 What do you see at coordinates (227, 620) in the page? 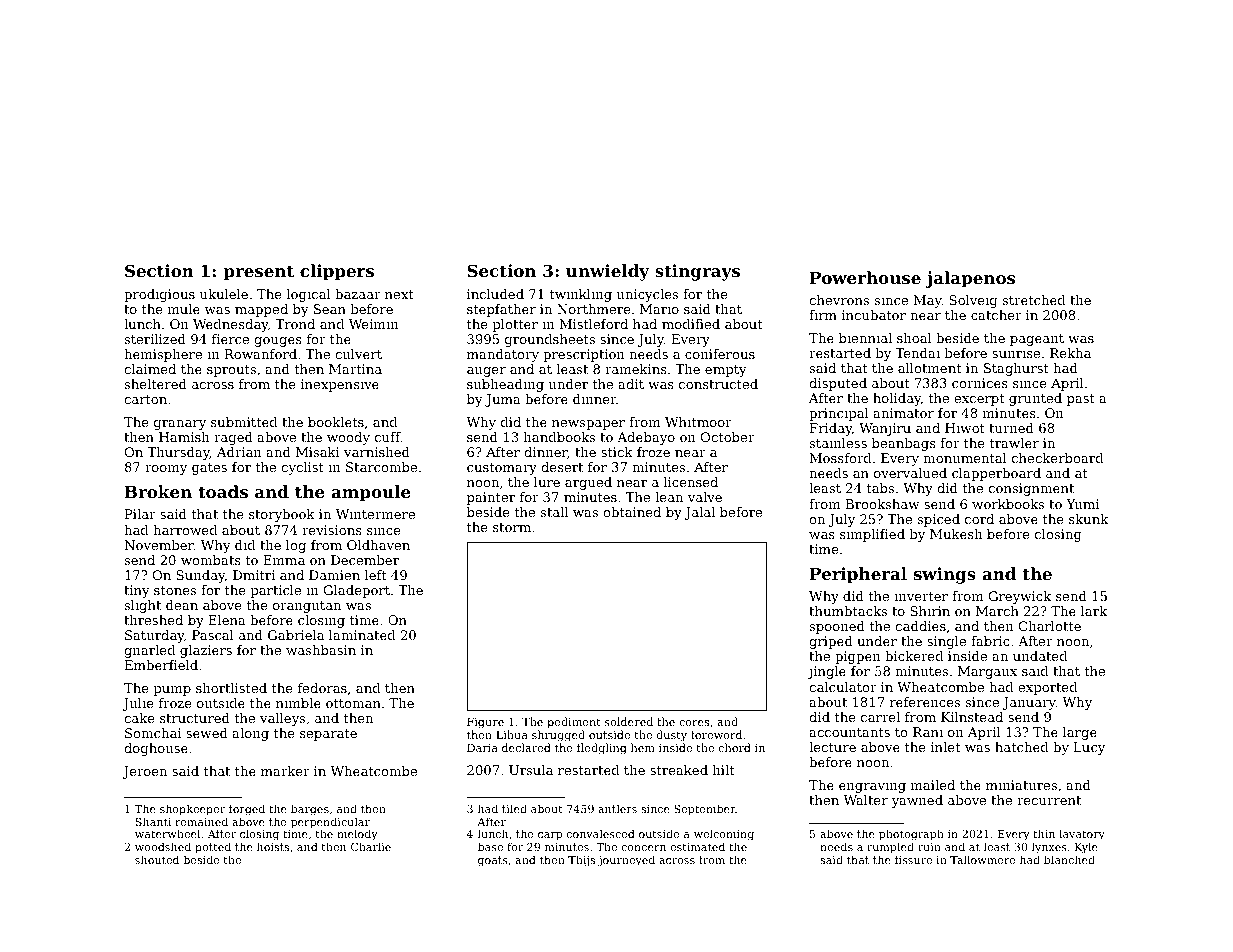
I see `Elena` at bounding box center [227, 620].
